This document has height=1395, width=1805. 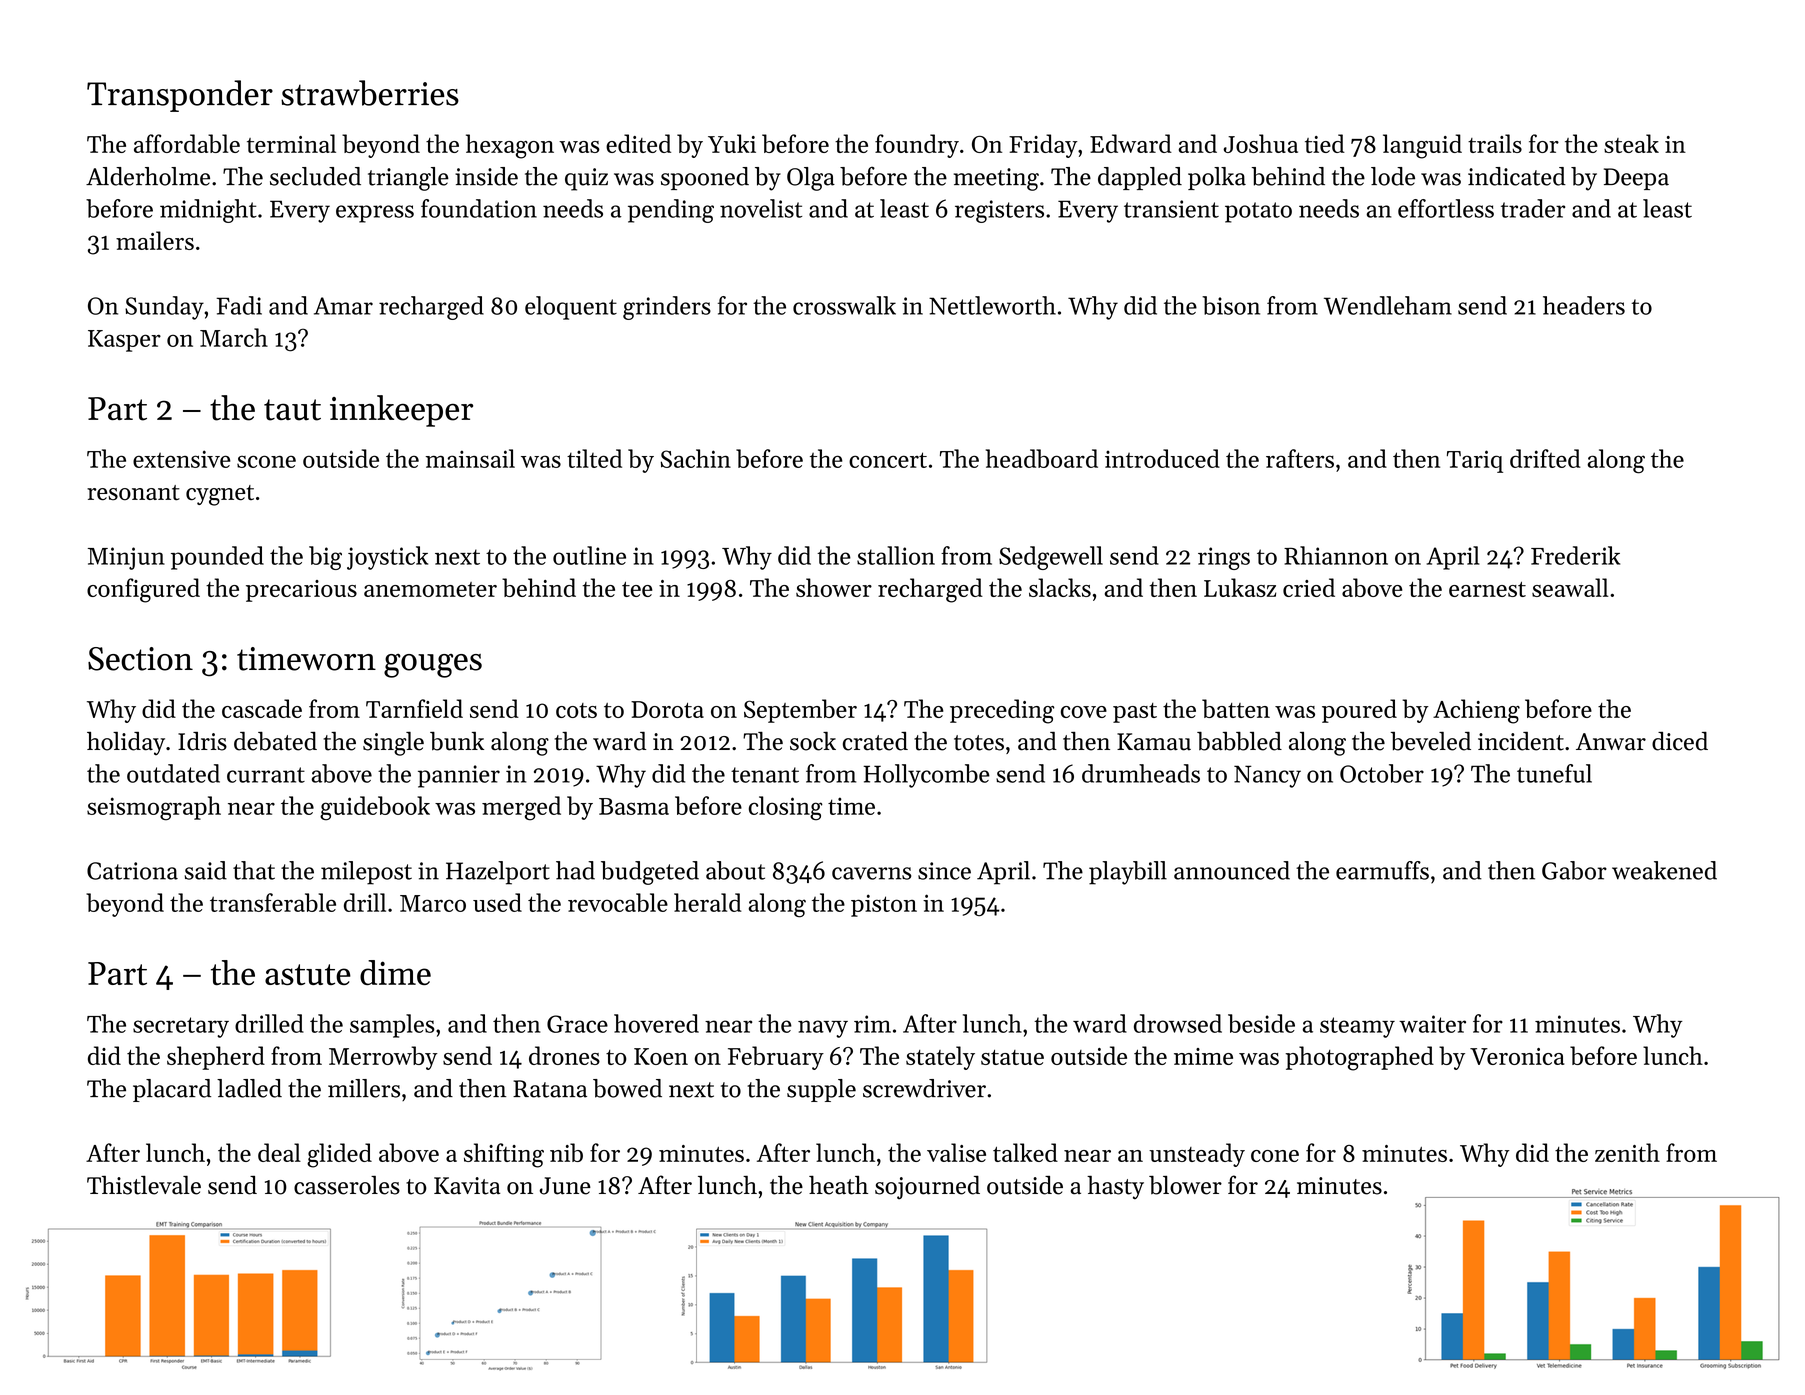 What do you see at coordinates (844, 305) in the document?
I see `crosswalk` at bounding box center [844, 305].
